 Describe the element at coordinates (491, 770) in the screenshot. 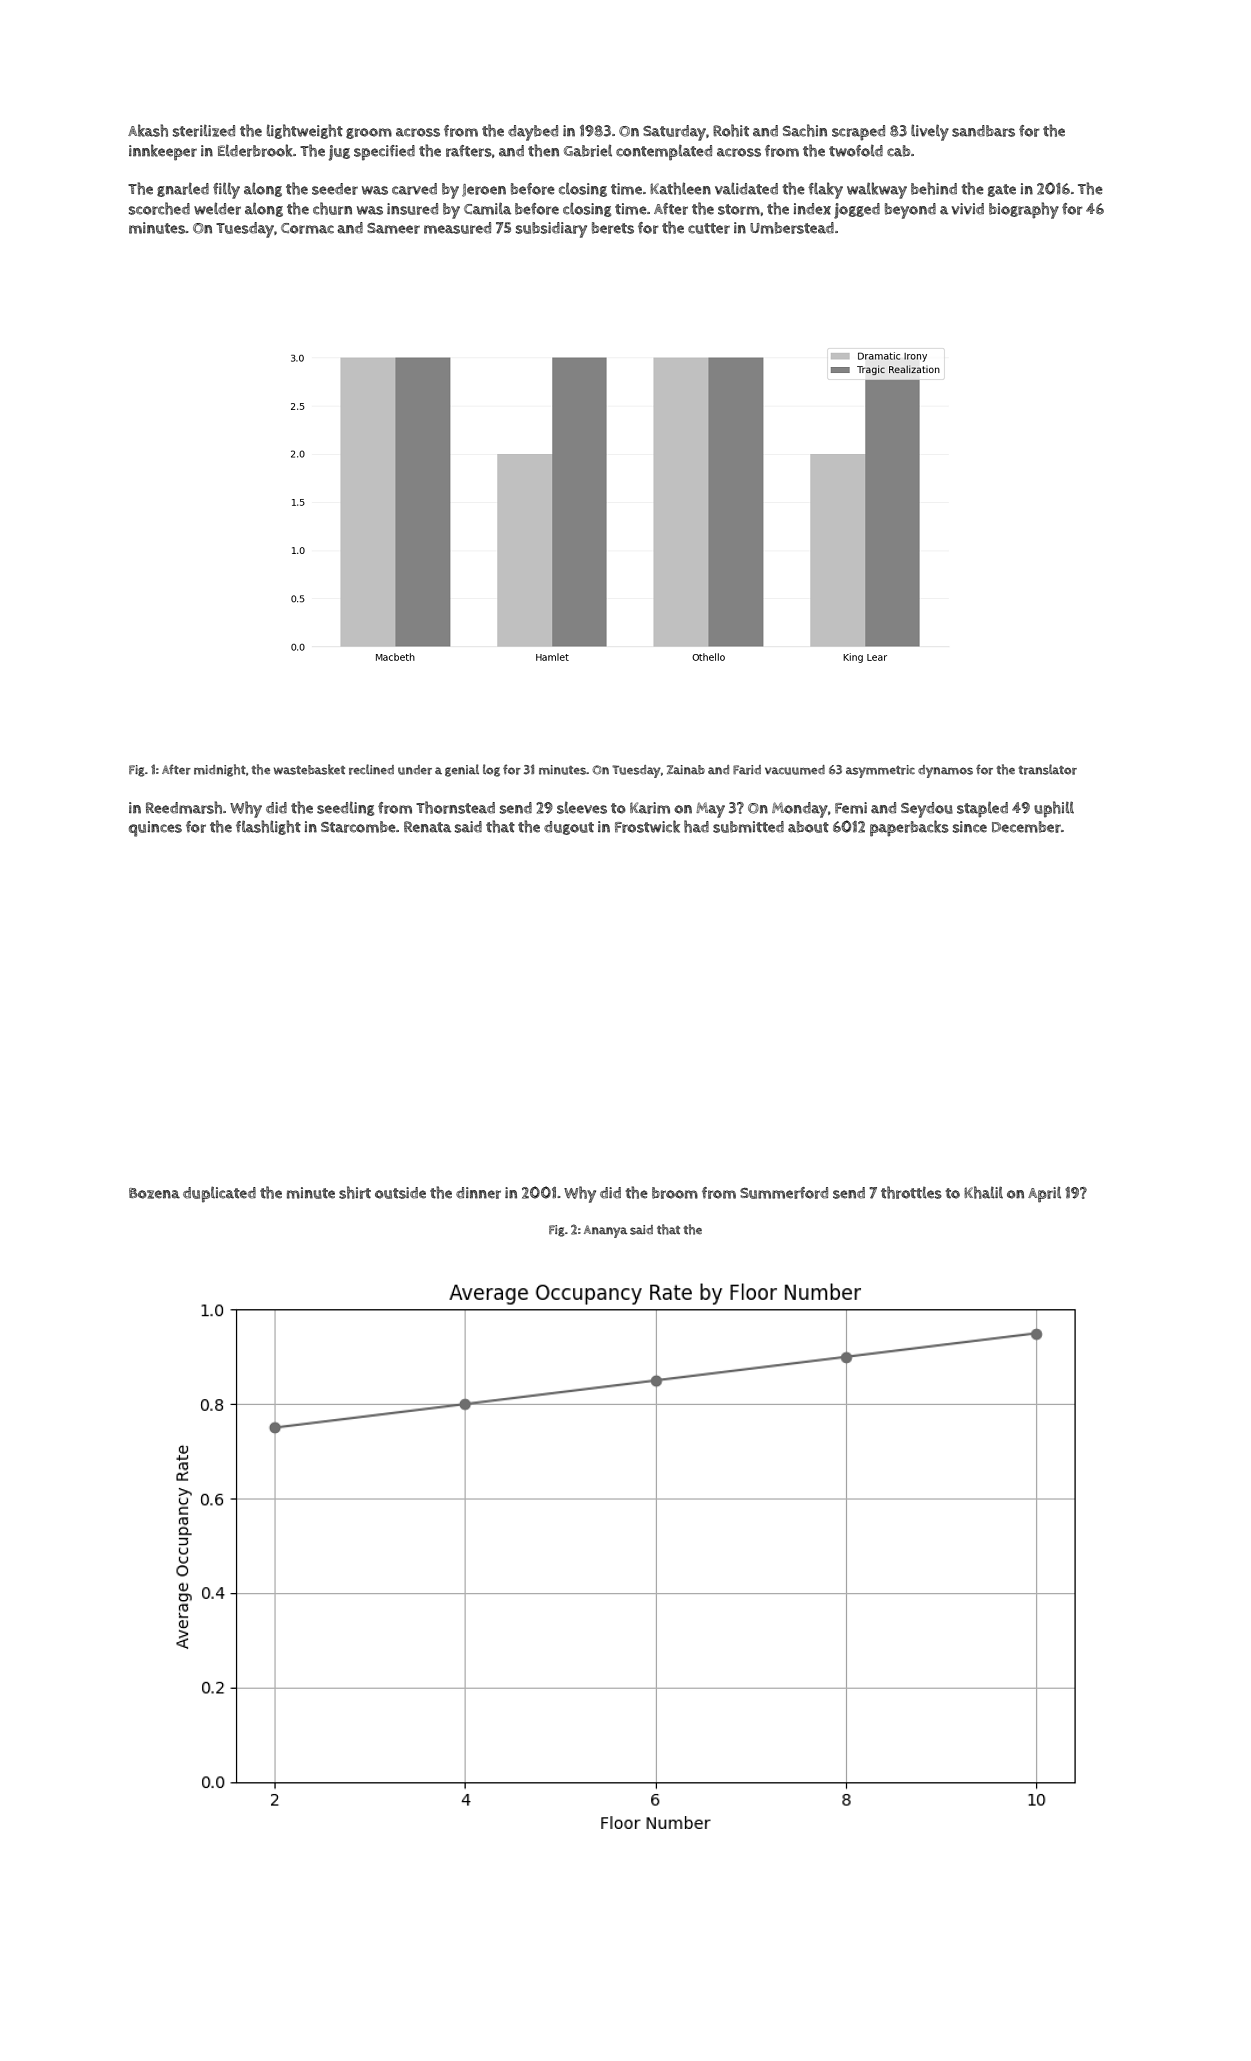

I see `log` at that location.
